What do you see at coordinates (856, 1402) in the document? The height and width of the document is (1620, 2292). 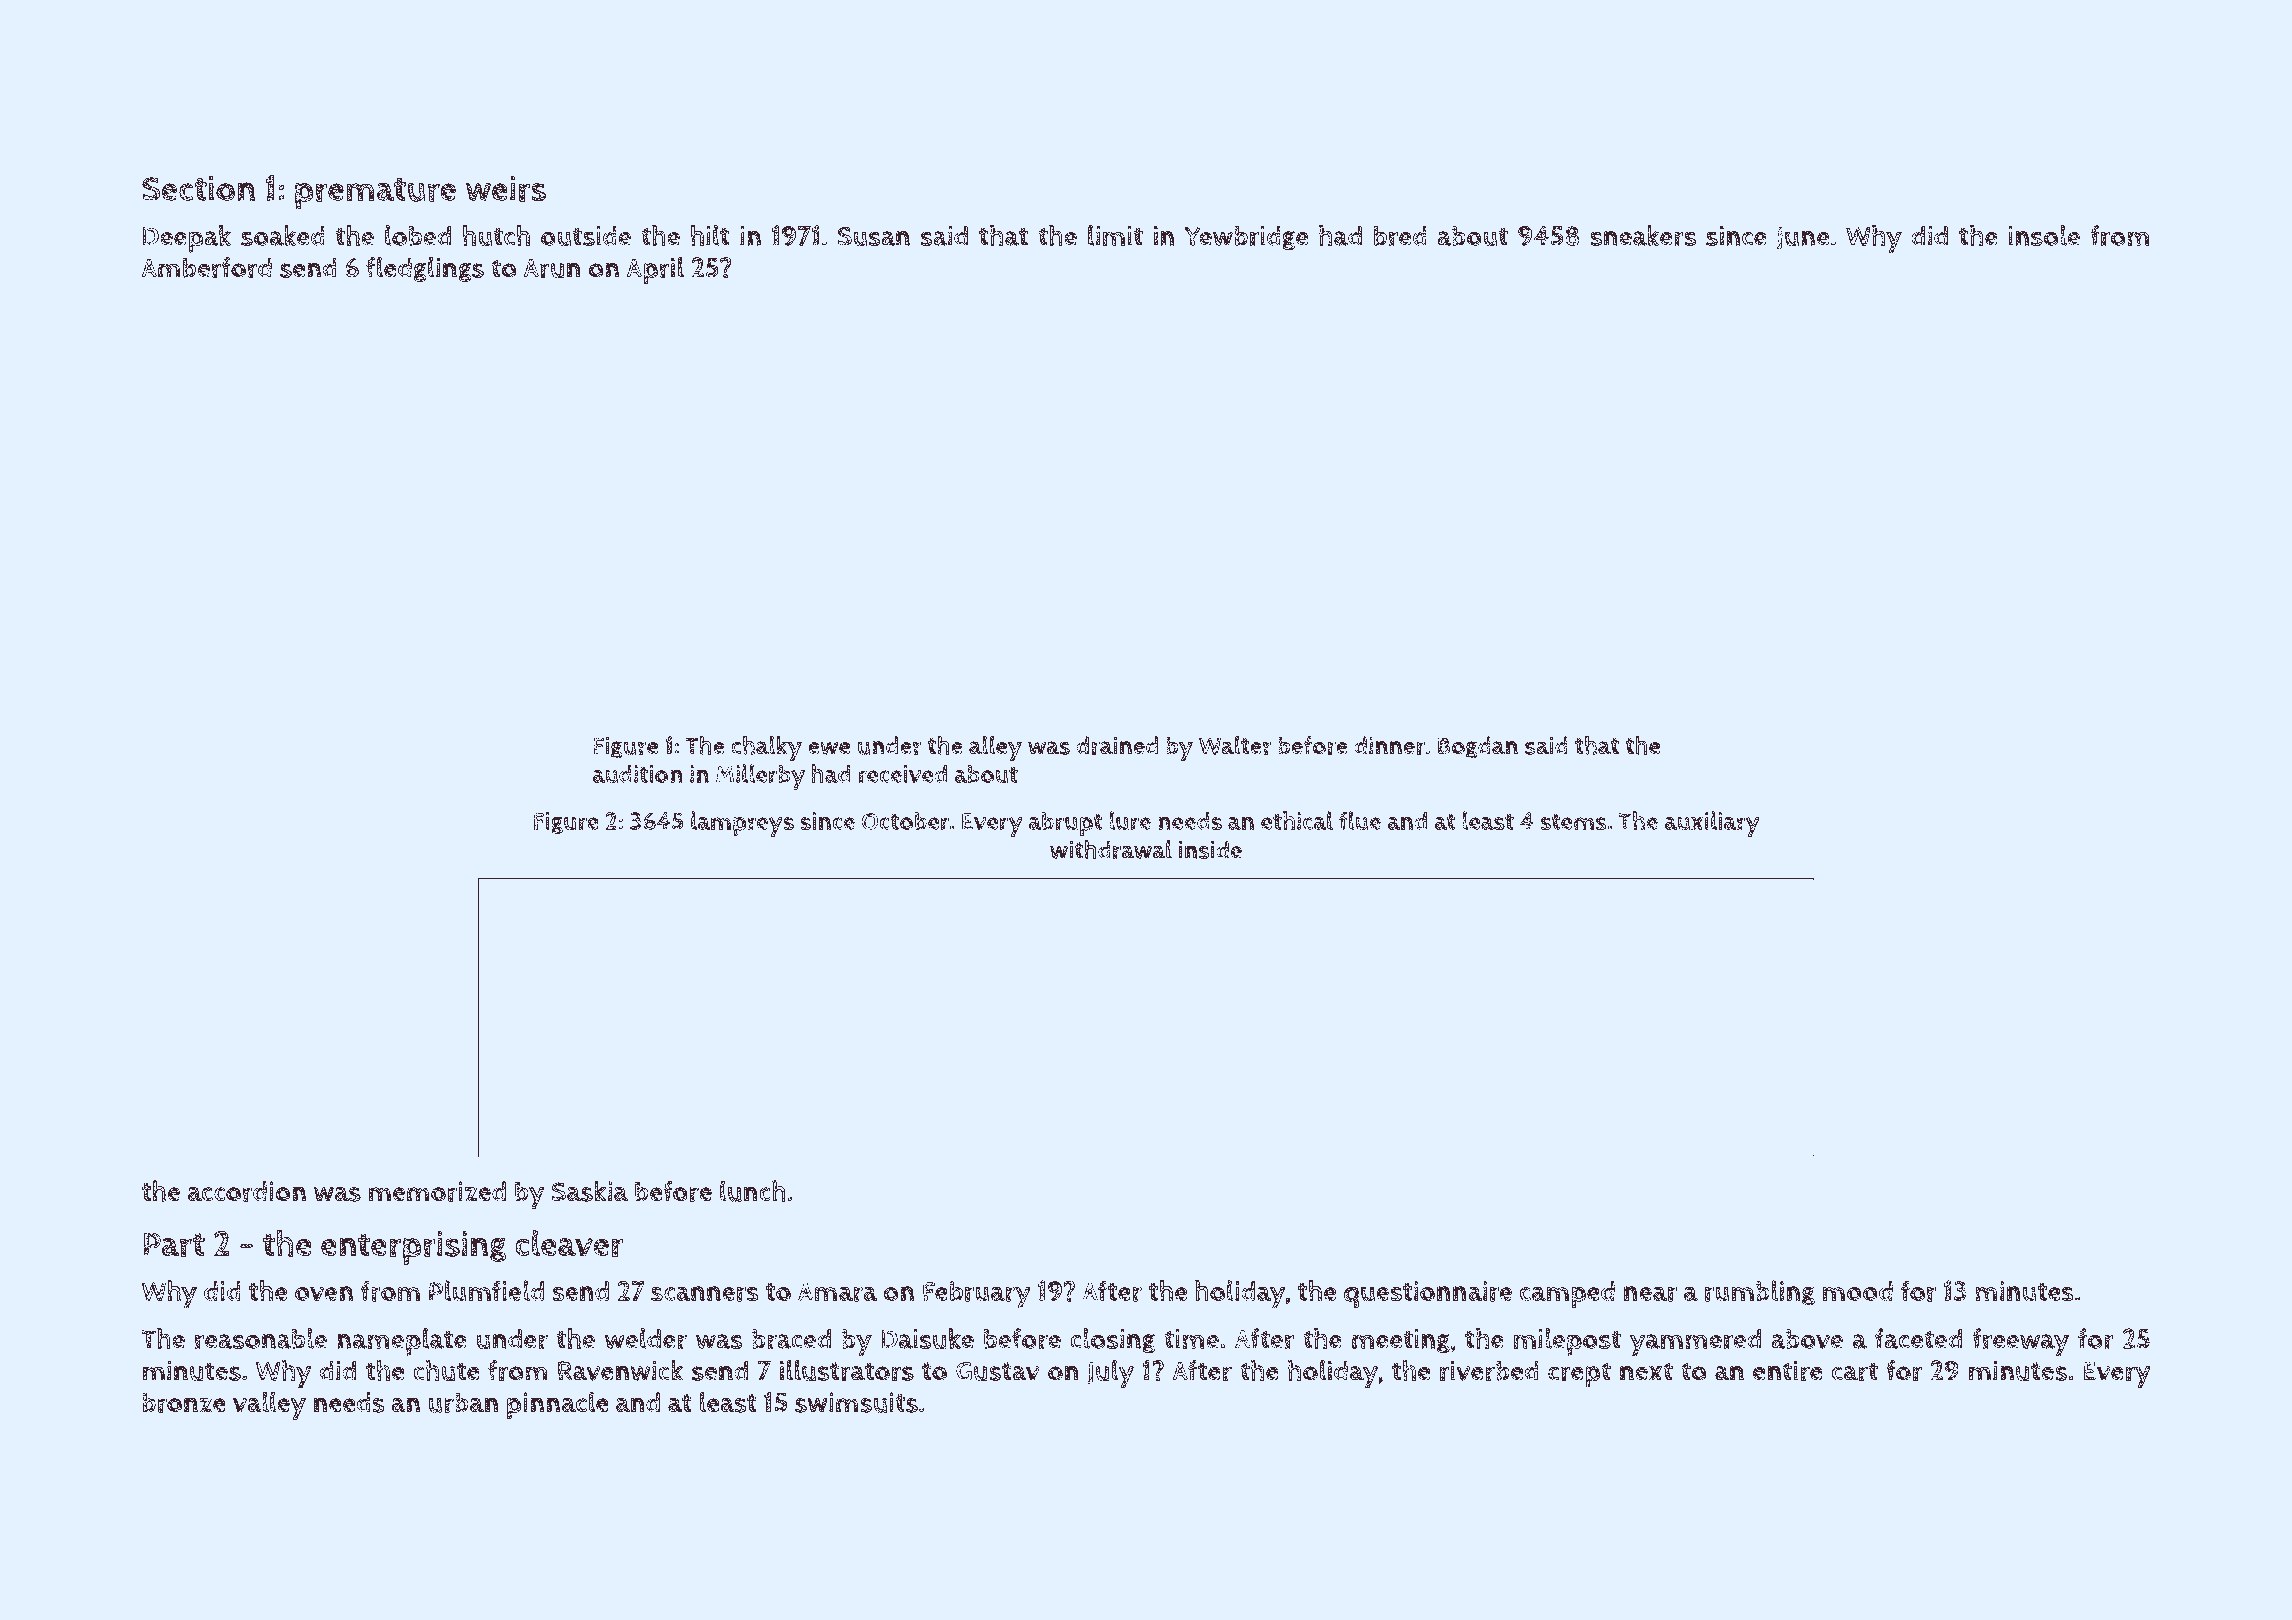 I see `swimsuits` at bounding box center [856, 1402].
